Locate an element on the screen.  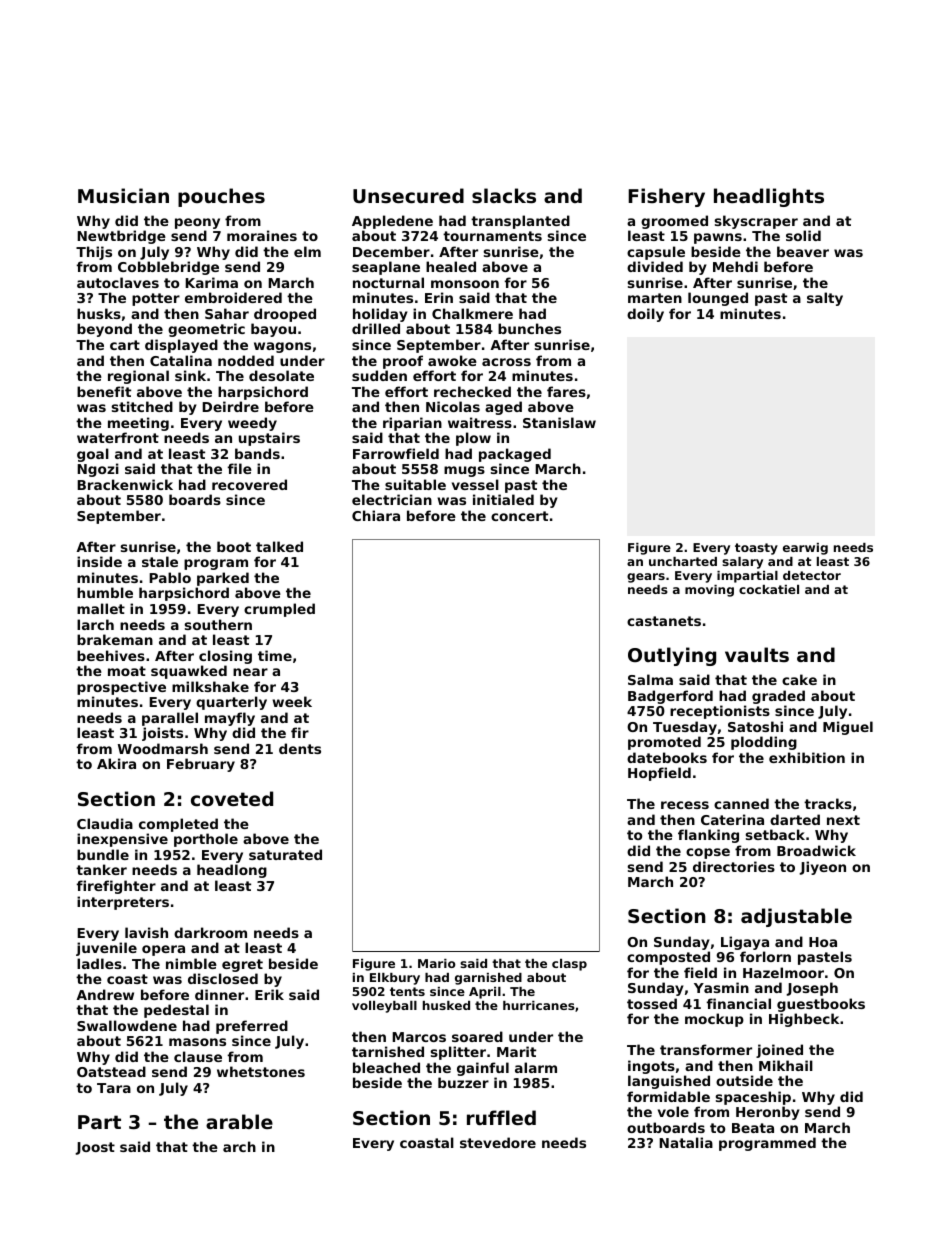
Thijs is located at coordinates (94, 253).
